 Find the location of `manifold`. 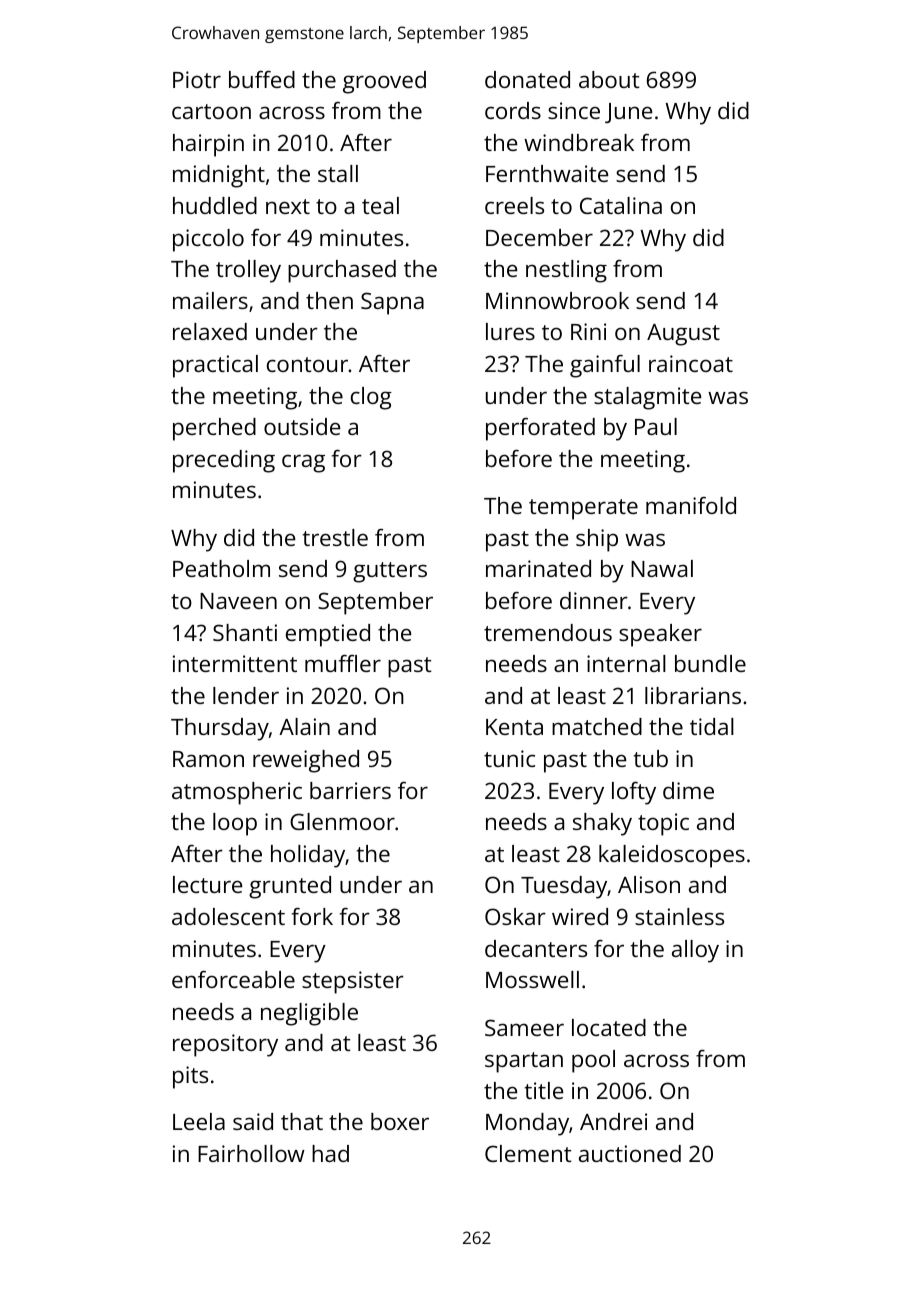

manifold is located at coordinates (691, 505).
